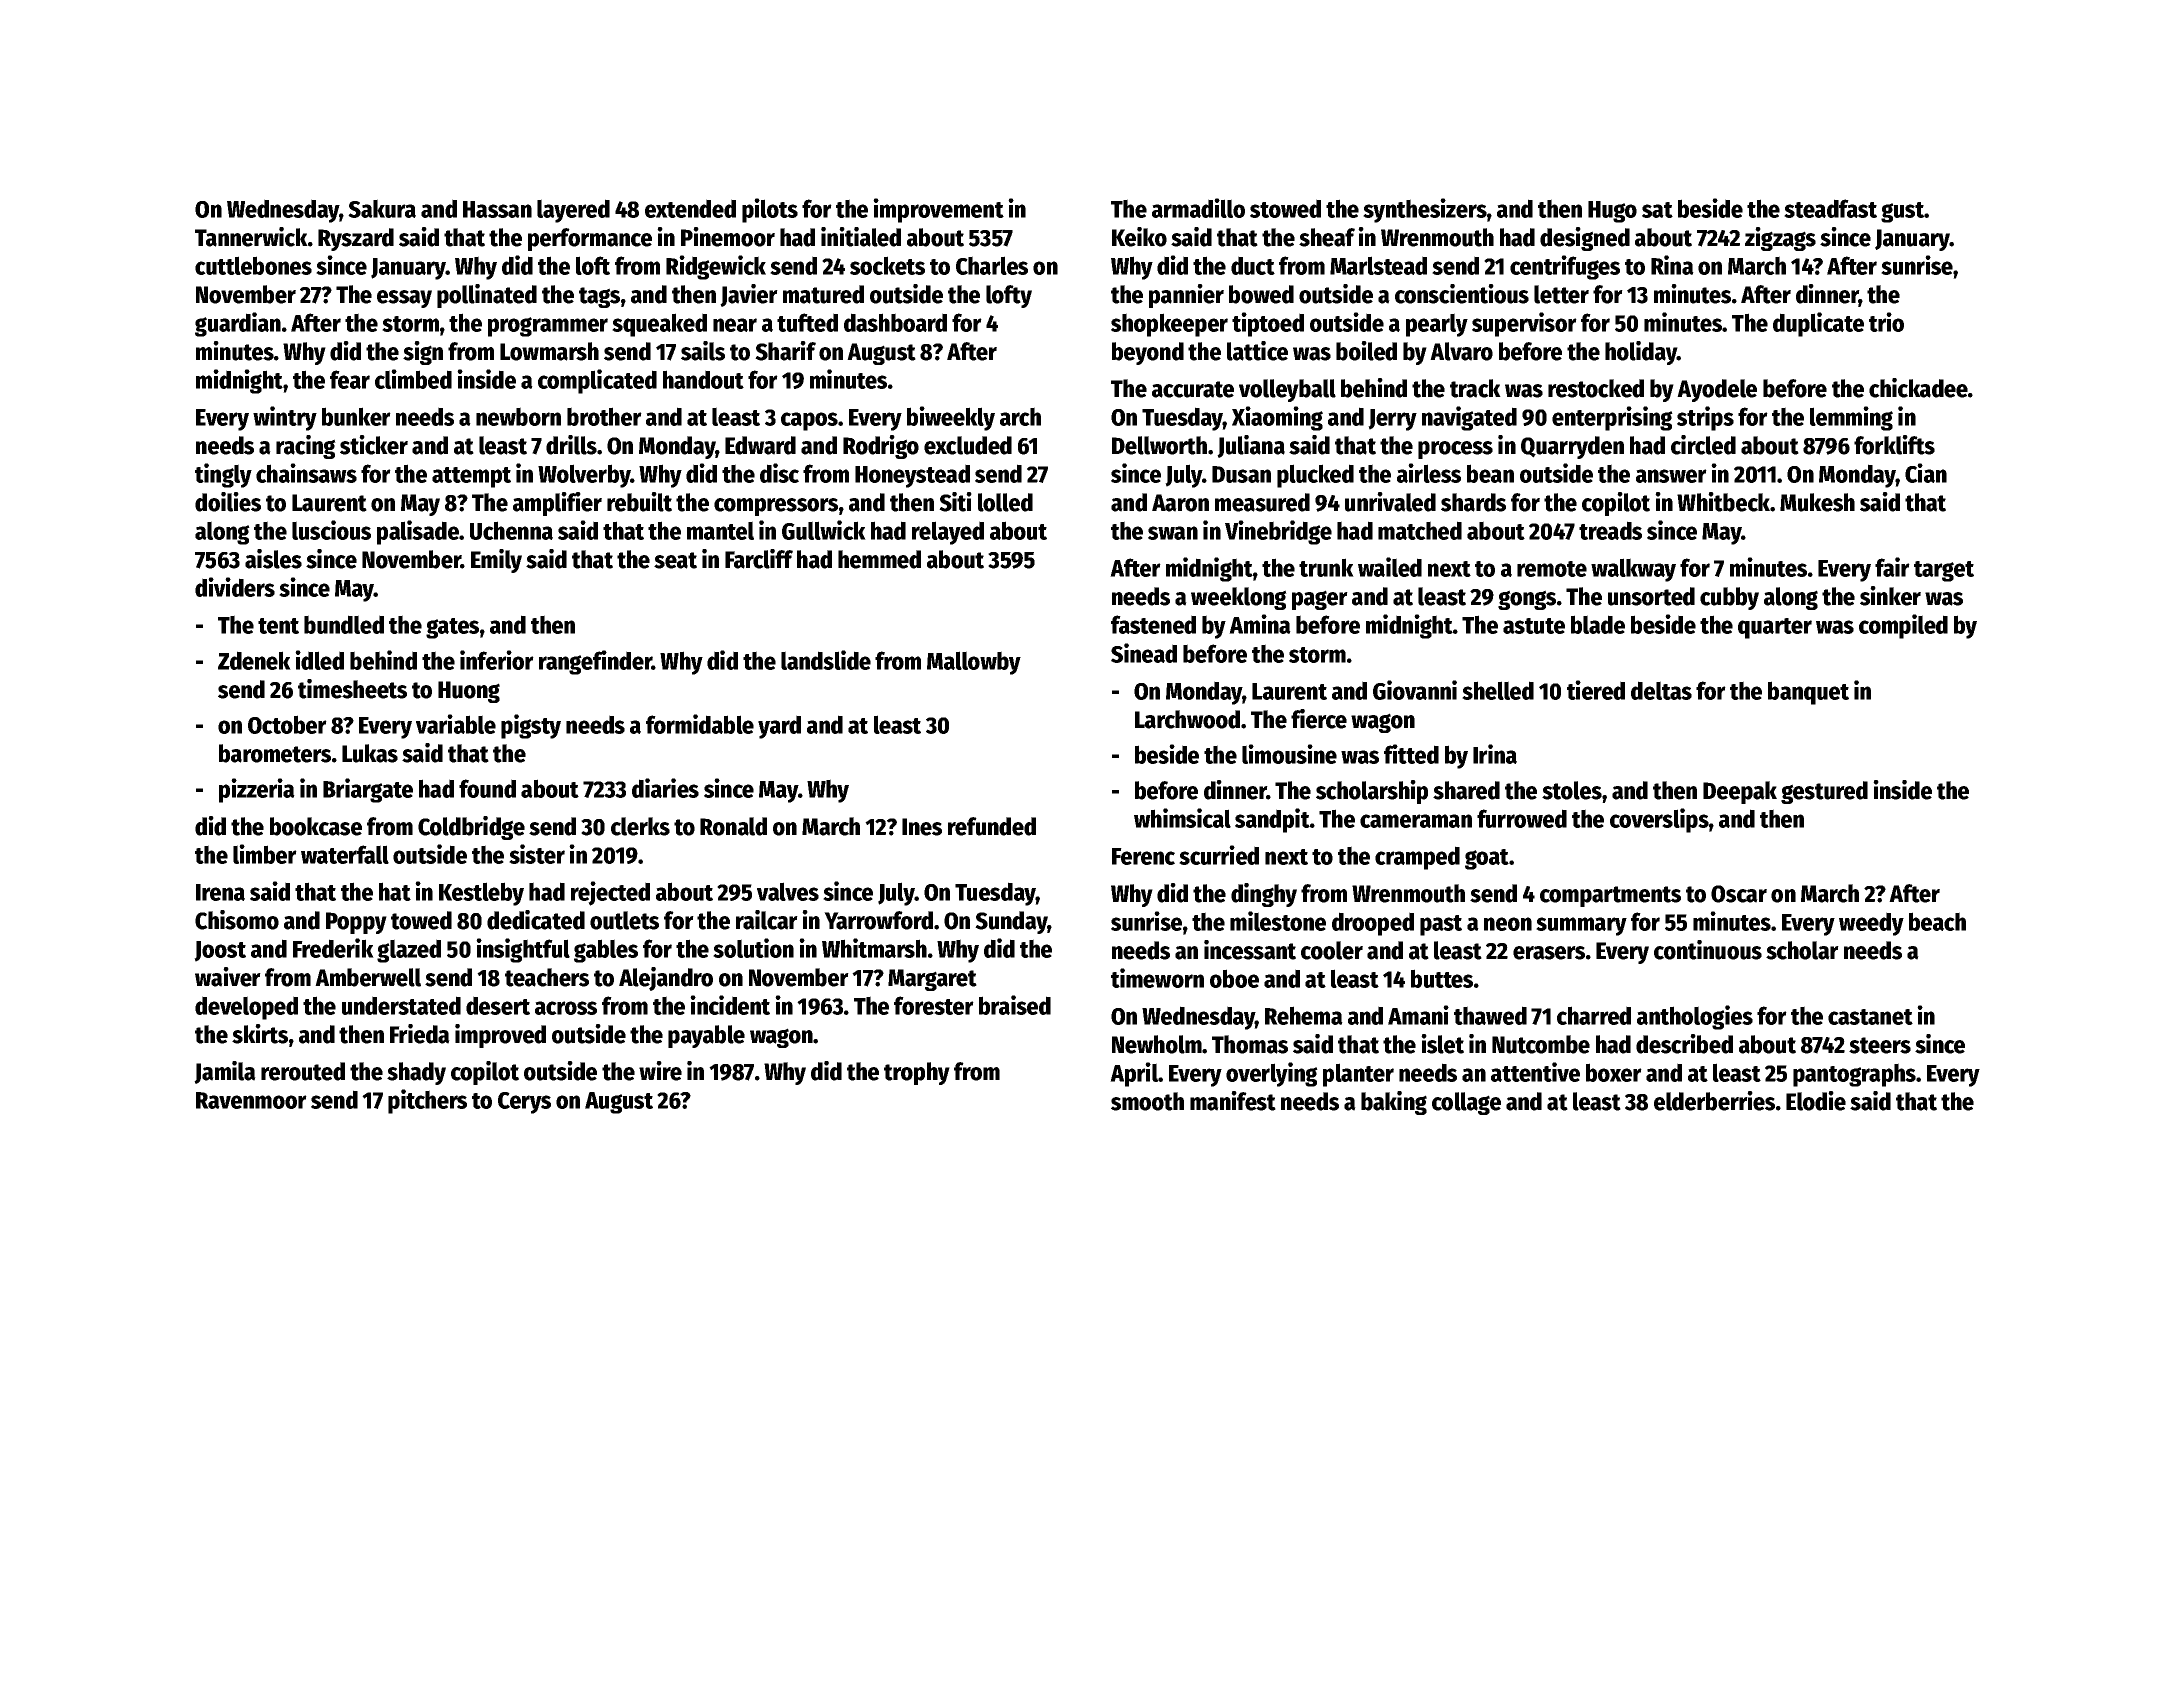 This screenshot has height=1683, width=2178. I want to click on October, so click(287, 724).
